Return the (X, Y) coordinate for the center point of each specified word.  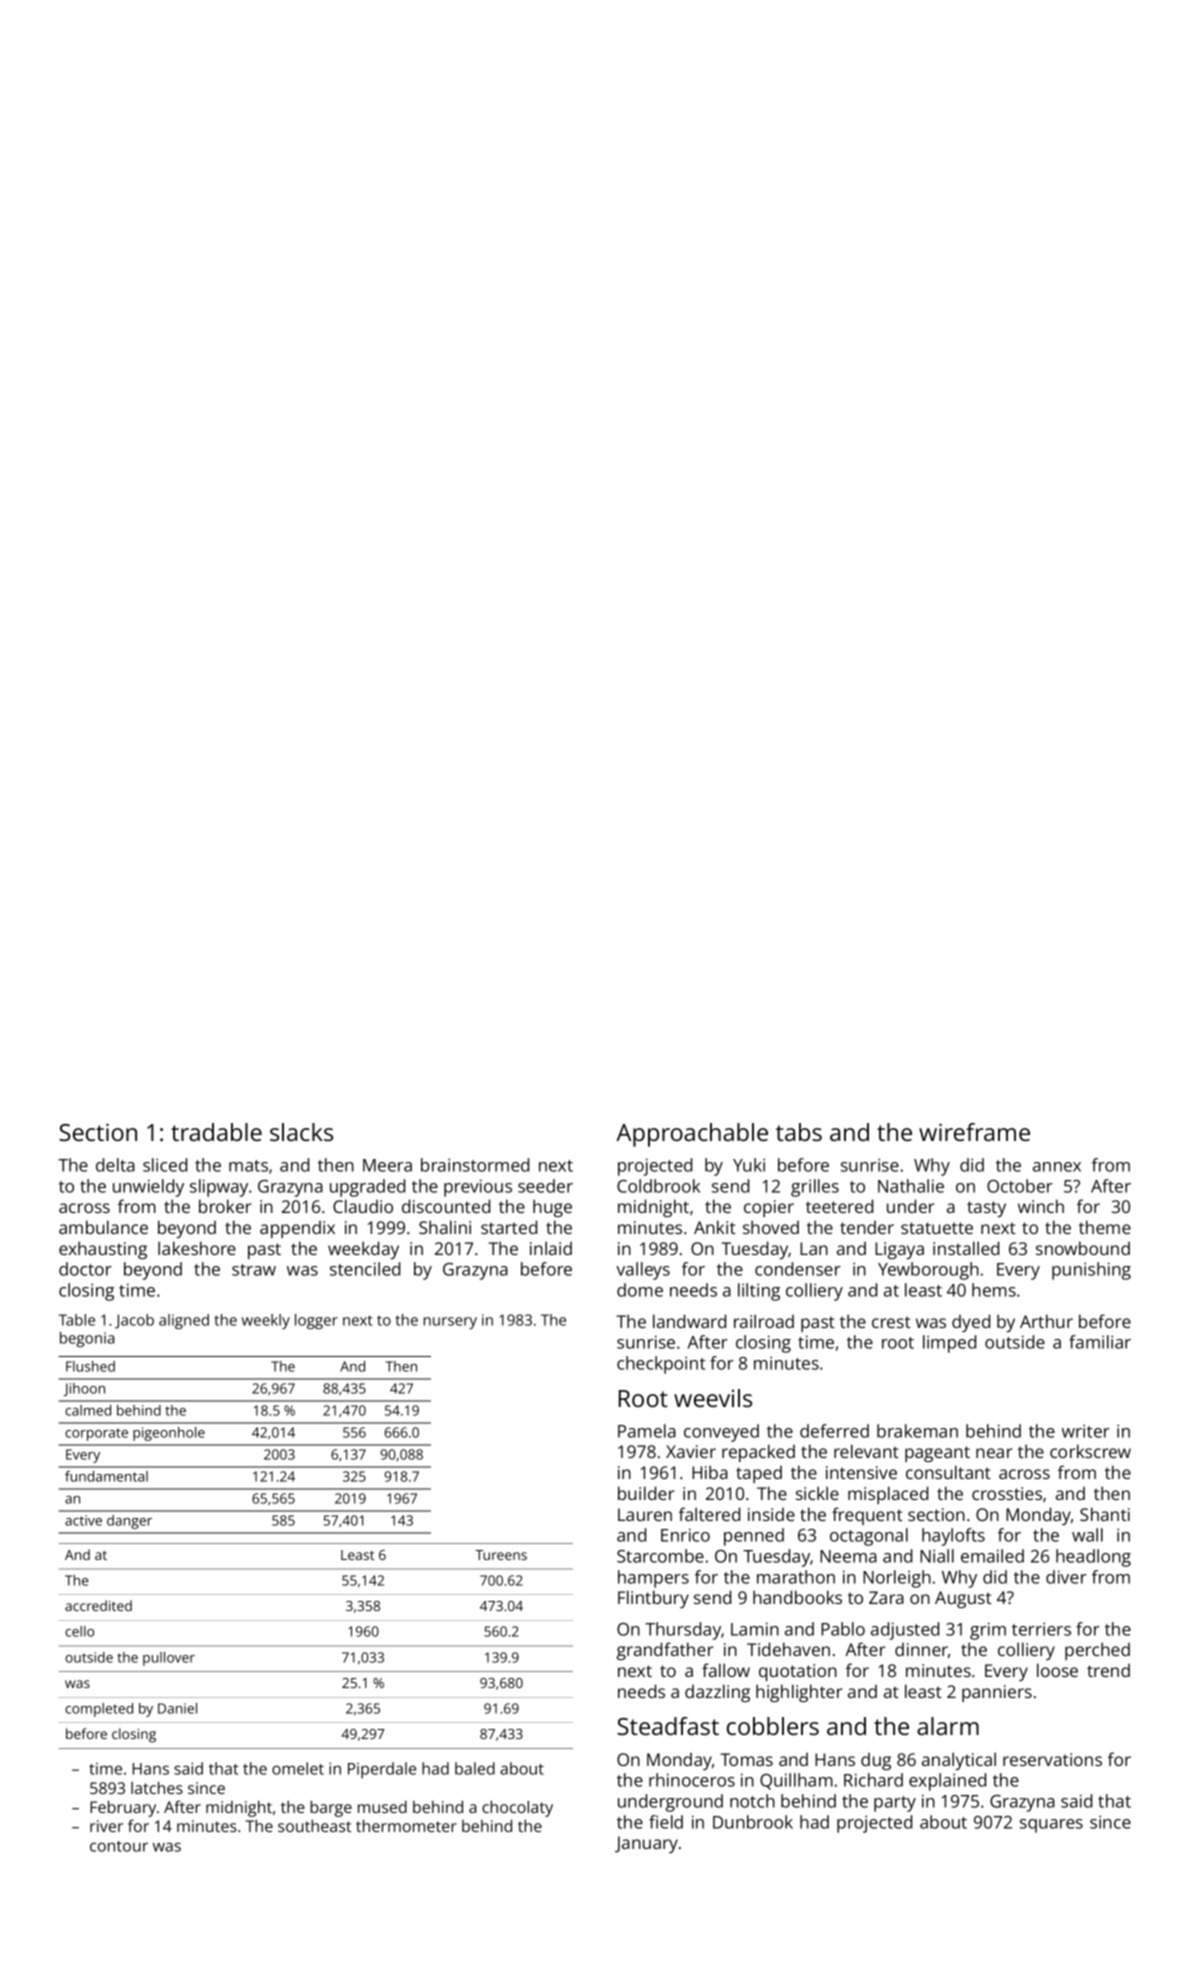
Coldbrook (658, 1186)
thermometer (406, 1826)
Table (77, 1320)
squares (1051, 1826)
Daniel (177, 1708)
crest (891, 1322)
